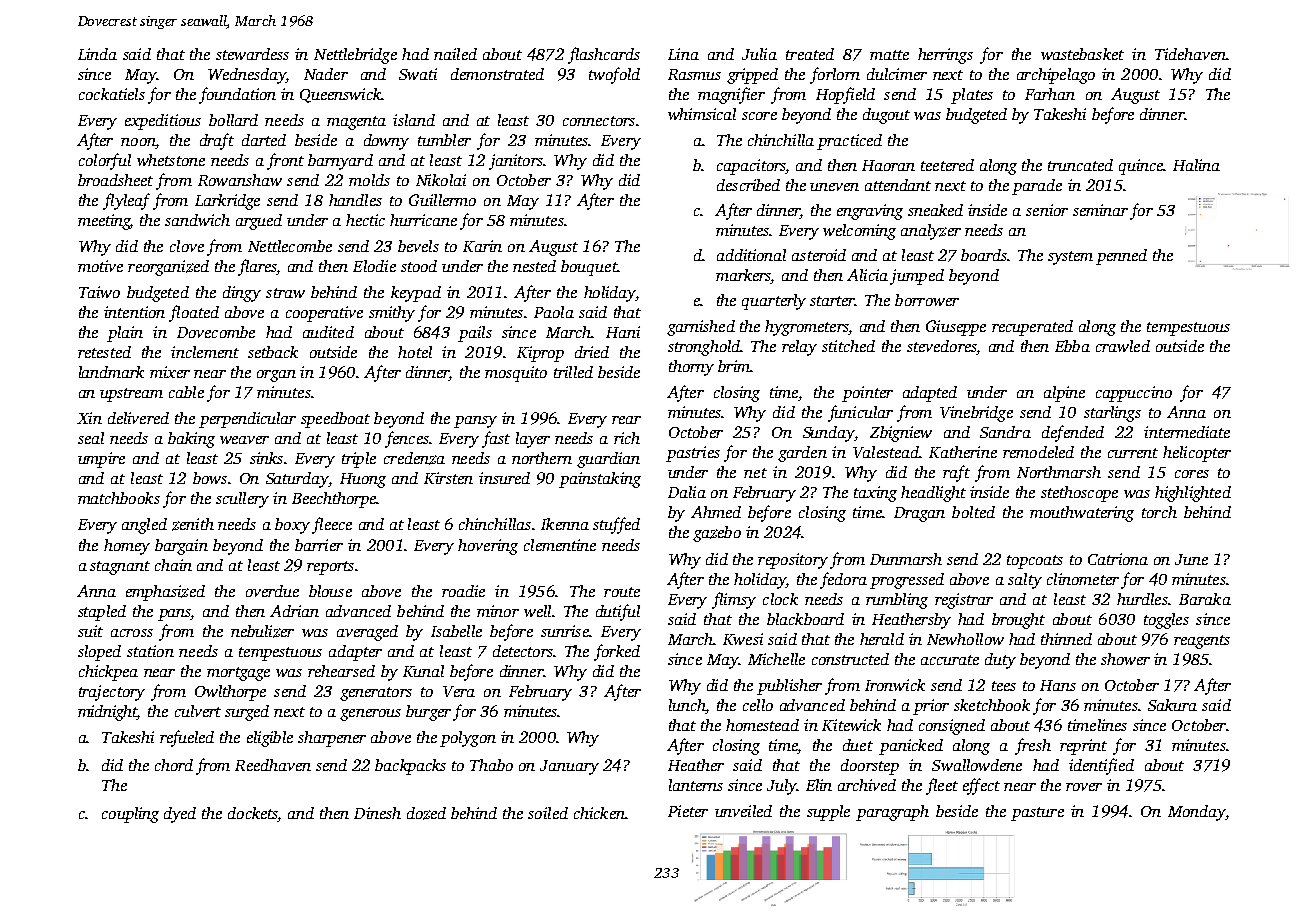 The image size is (1308, 924). I want to click on Dinesh, so click(377, 813).
